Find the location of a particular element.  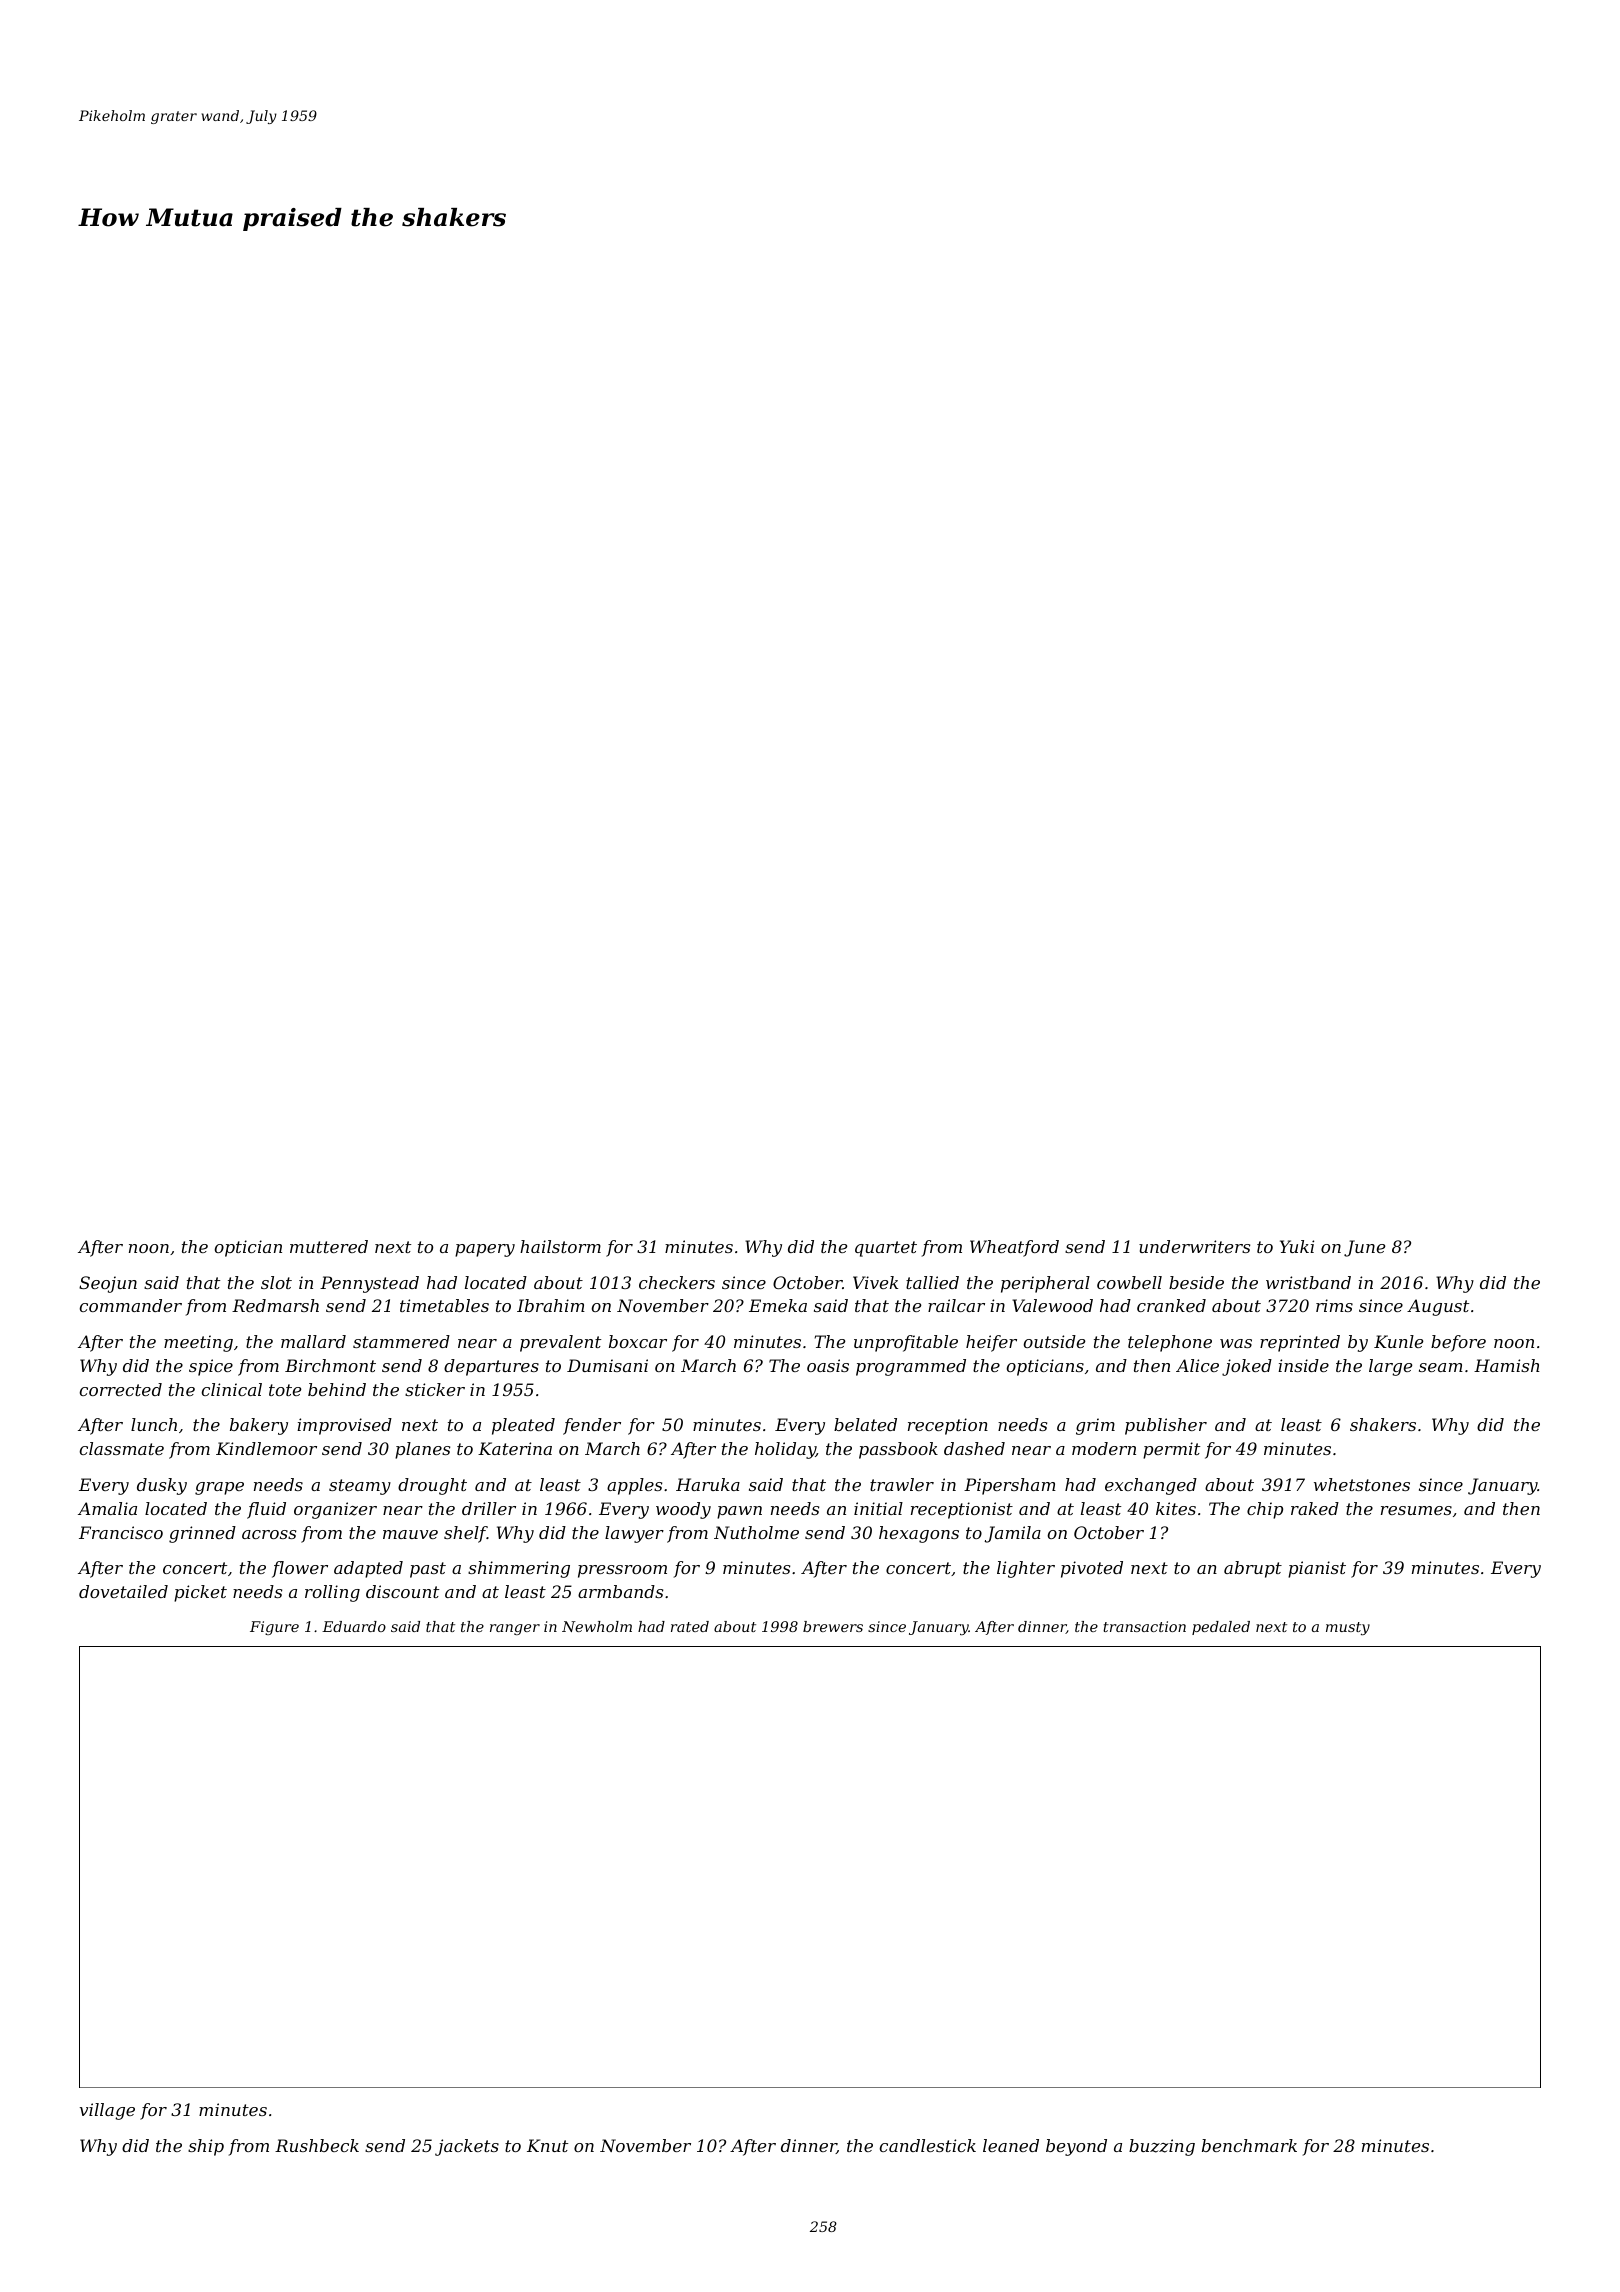

village is located at coordinates (107, 2111).
